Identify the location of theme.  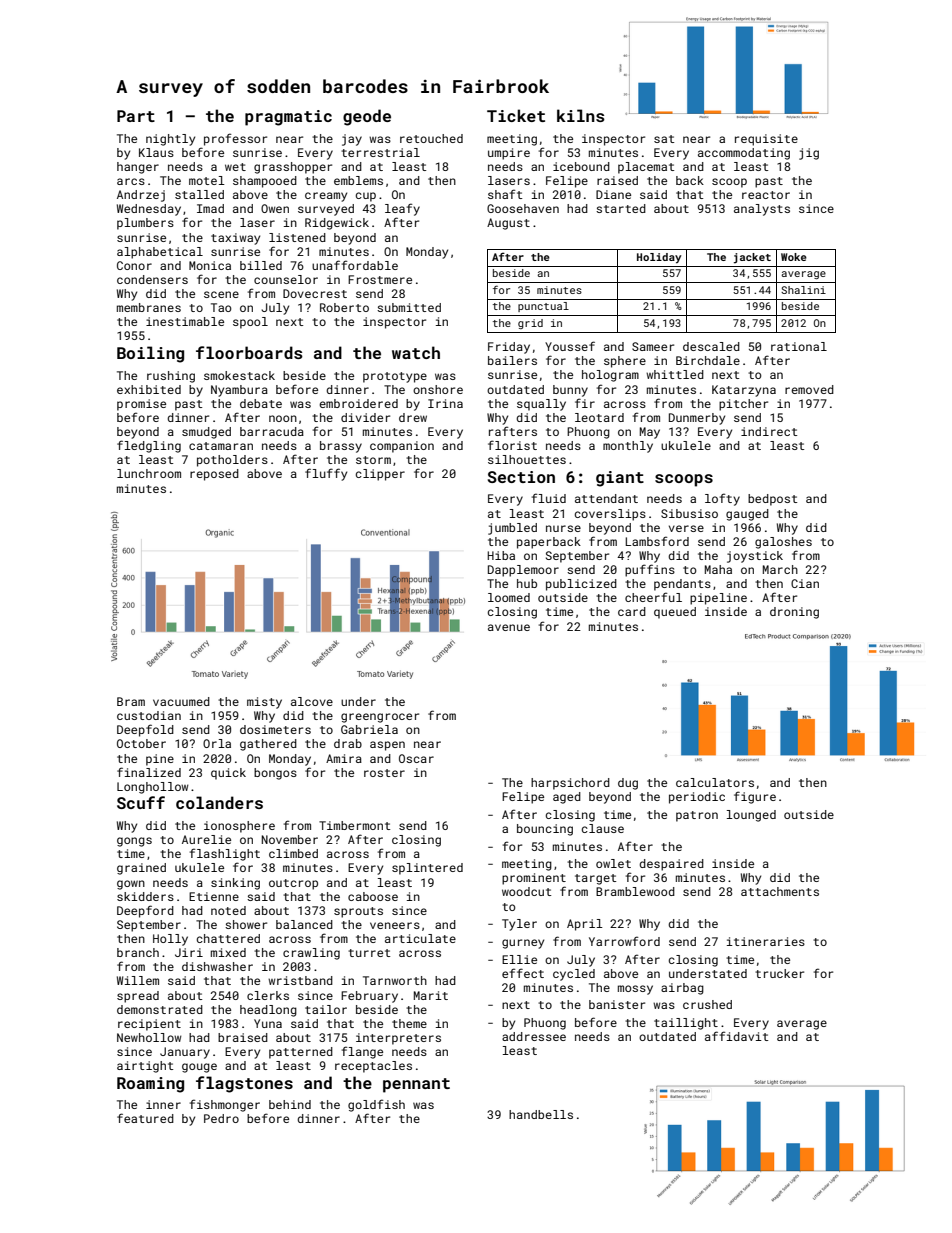
(409, 1023).
